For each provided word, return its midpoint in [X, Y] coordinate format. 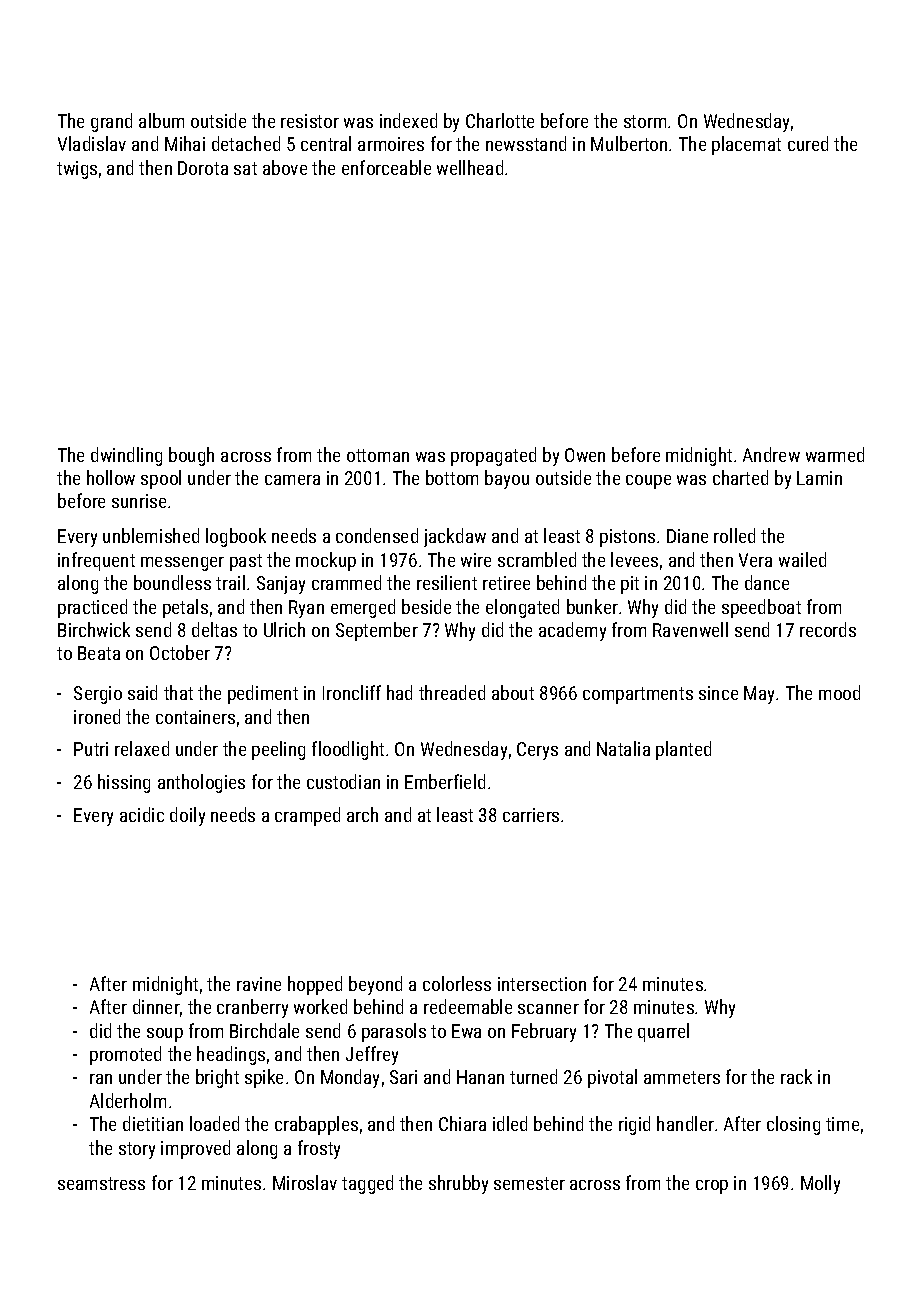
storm [645, 121]
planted [683, 750]
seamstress [101, 1183]
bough [191, 456]
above [285, 167]
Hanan [480, 1077]
